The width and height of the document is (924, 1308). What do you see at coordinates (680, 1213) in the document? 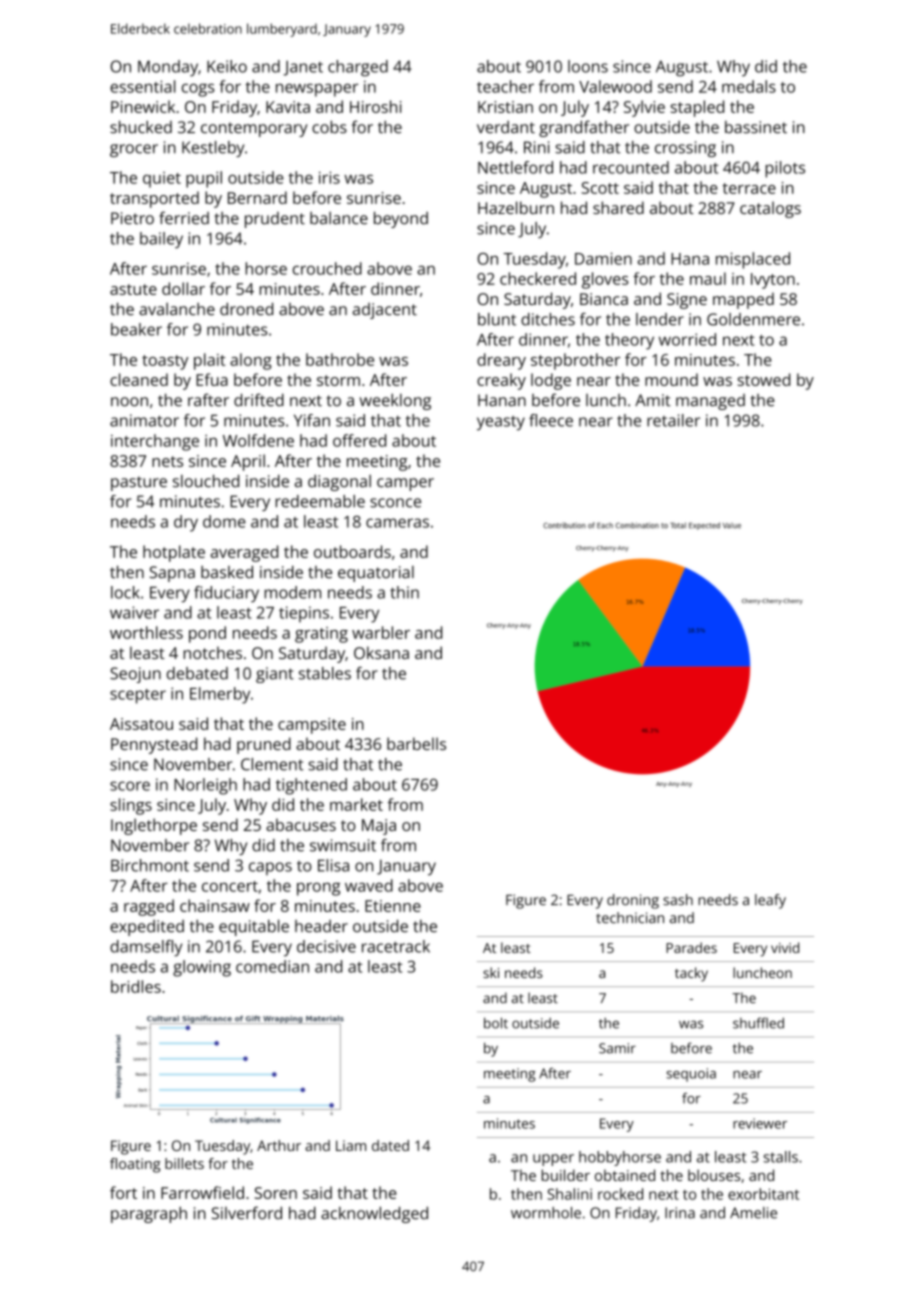
I see `Irina` at bounding box center [680, 1213].
